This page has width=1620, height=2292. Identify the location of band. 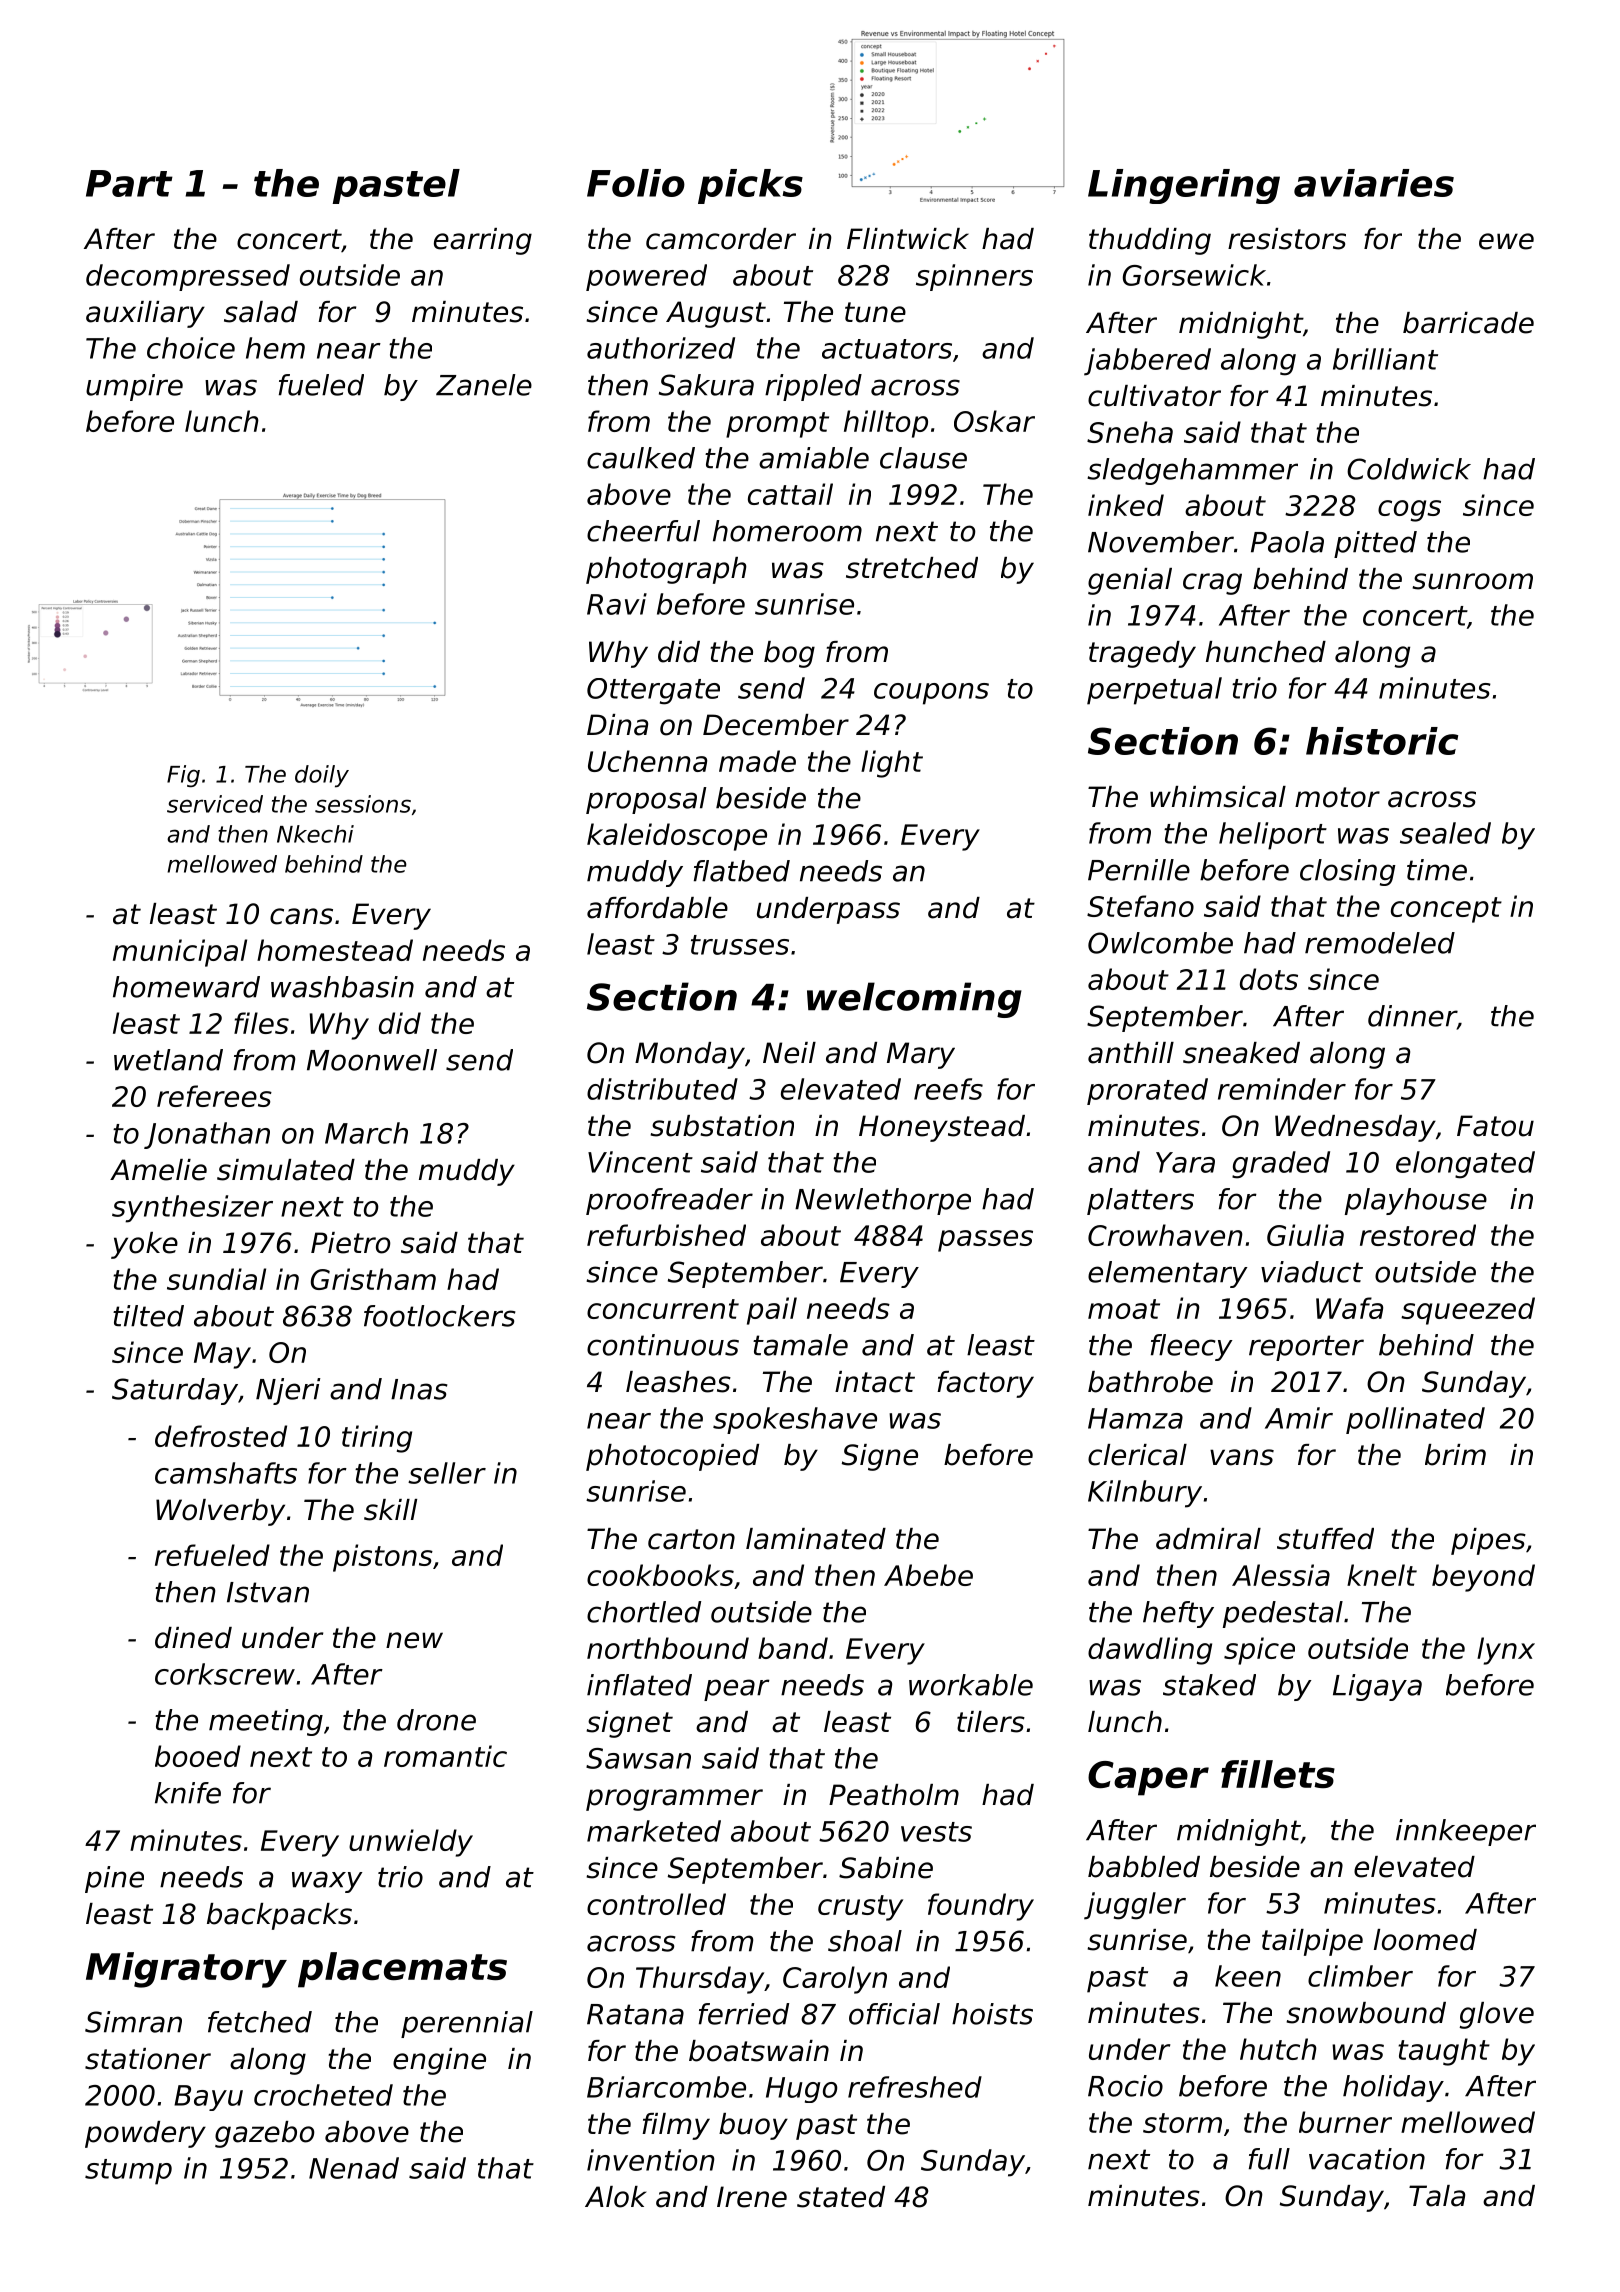
(793, 1648).
